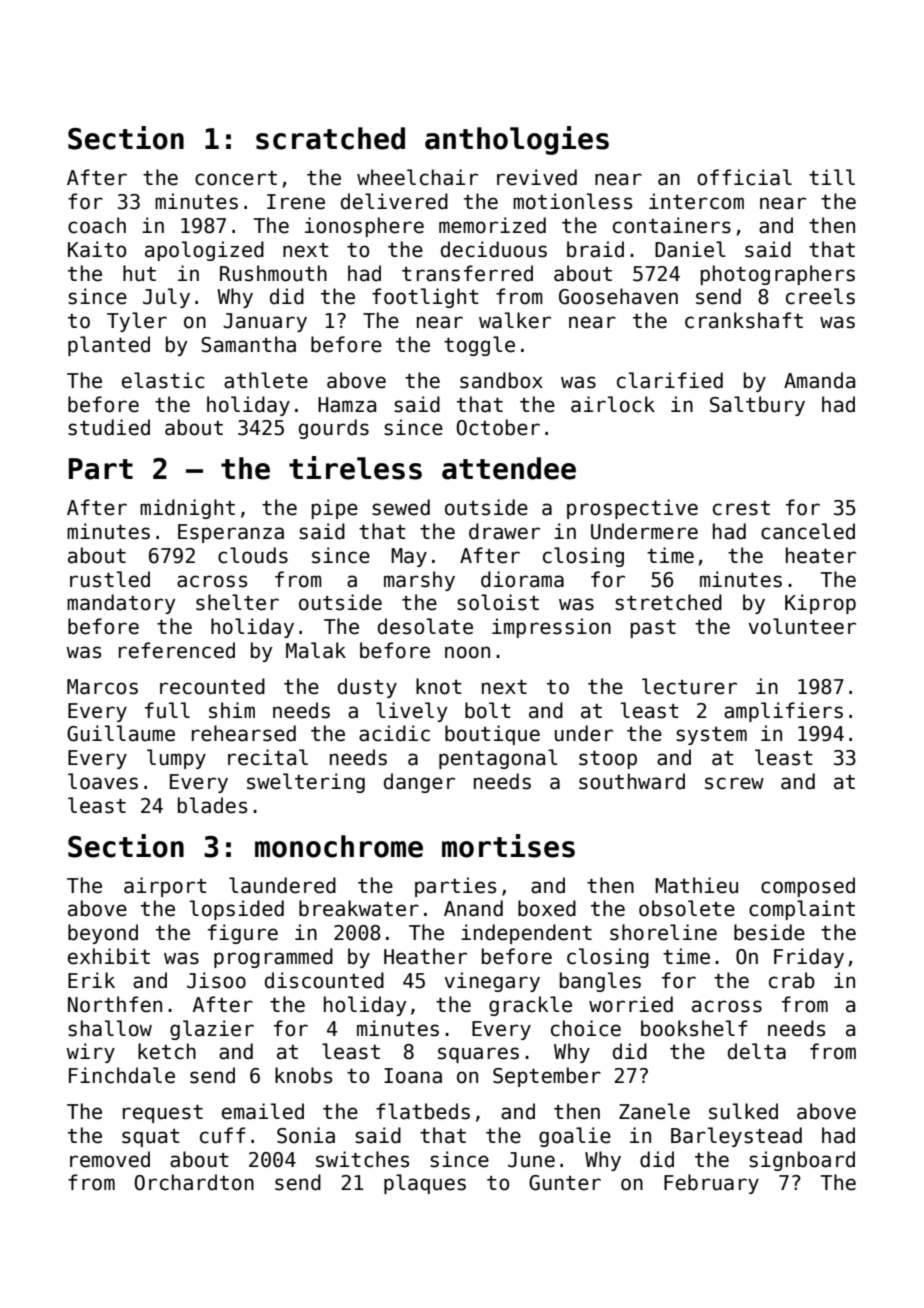 The width and height of the screenshot is (924, 1308). What do you see at coordinates (537, 177) in the screenshot?
I see `revived` at bounding box center [537, 177].
